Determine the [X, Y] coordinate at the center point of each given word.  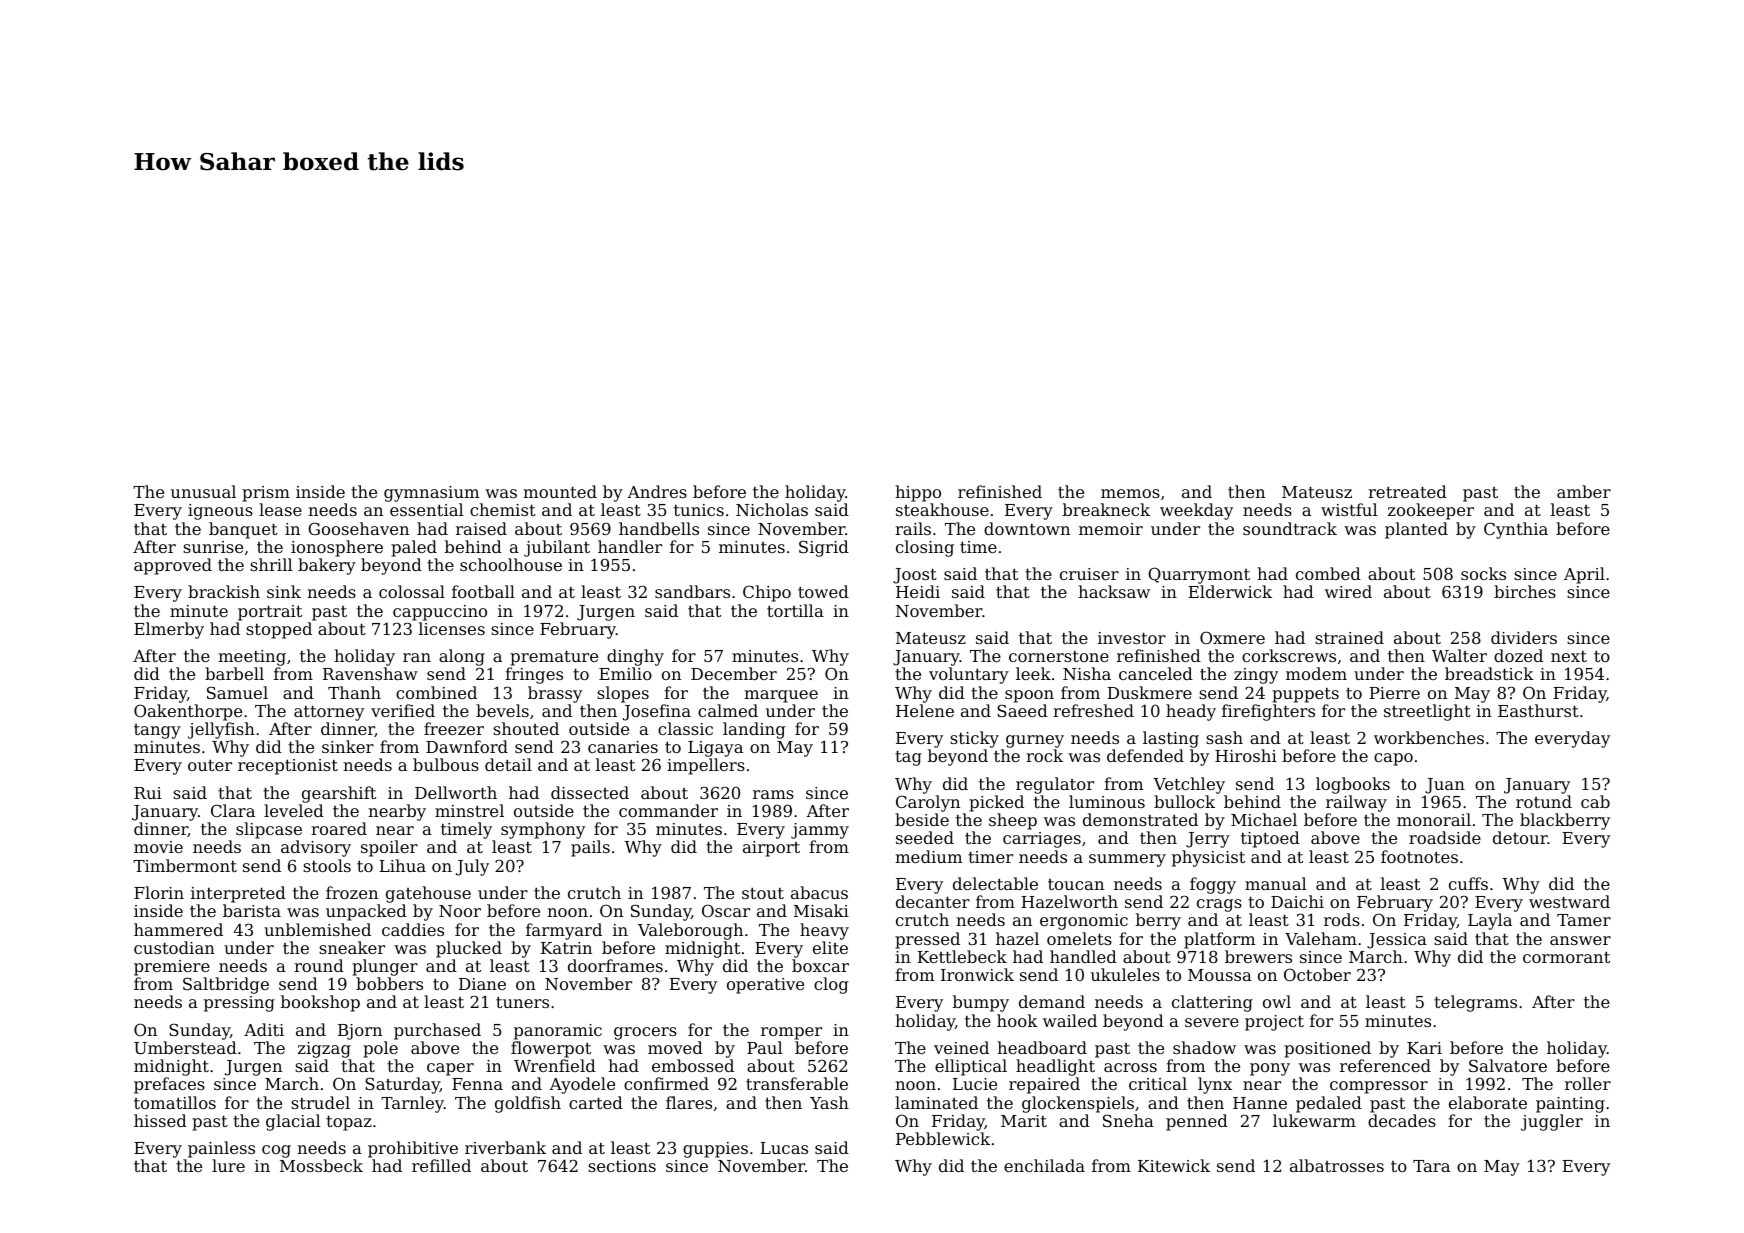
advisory [316, 848]
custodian [174, 947]
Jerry [1208, 840]
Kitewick [1174, 1165]
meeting [252, 658]
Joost [915, 576]
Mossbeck [321, 1165]
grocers [645, 1033]
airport [771, 849]
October [1317, 974]
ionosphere [337, 548]
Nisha [1087, 673]
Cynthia [1516, 530]
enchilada [1044, 1165]
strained [1349, 637]
